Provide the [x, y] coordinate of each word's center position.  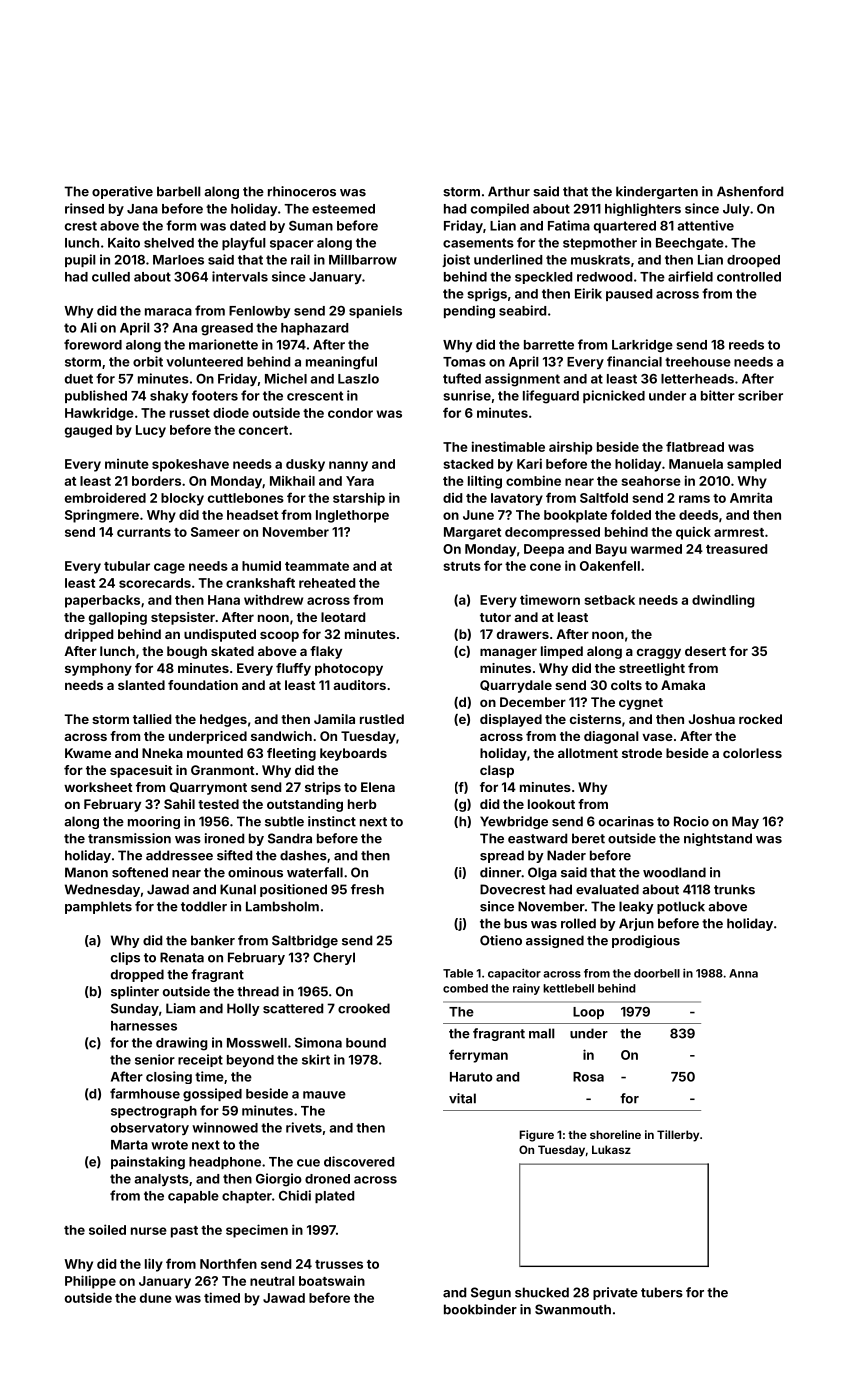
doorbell [657, 973]
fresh [367, 889]
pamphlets [98, 907]
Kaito [124, 242]
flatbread [695, 446]
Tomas [464, 362]
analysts [161, 1180]
